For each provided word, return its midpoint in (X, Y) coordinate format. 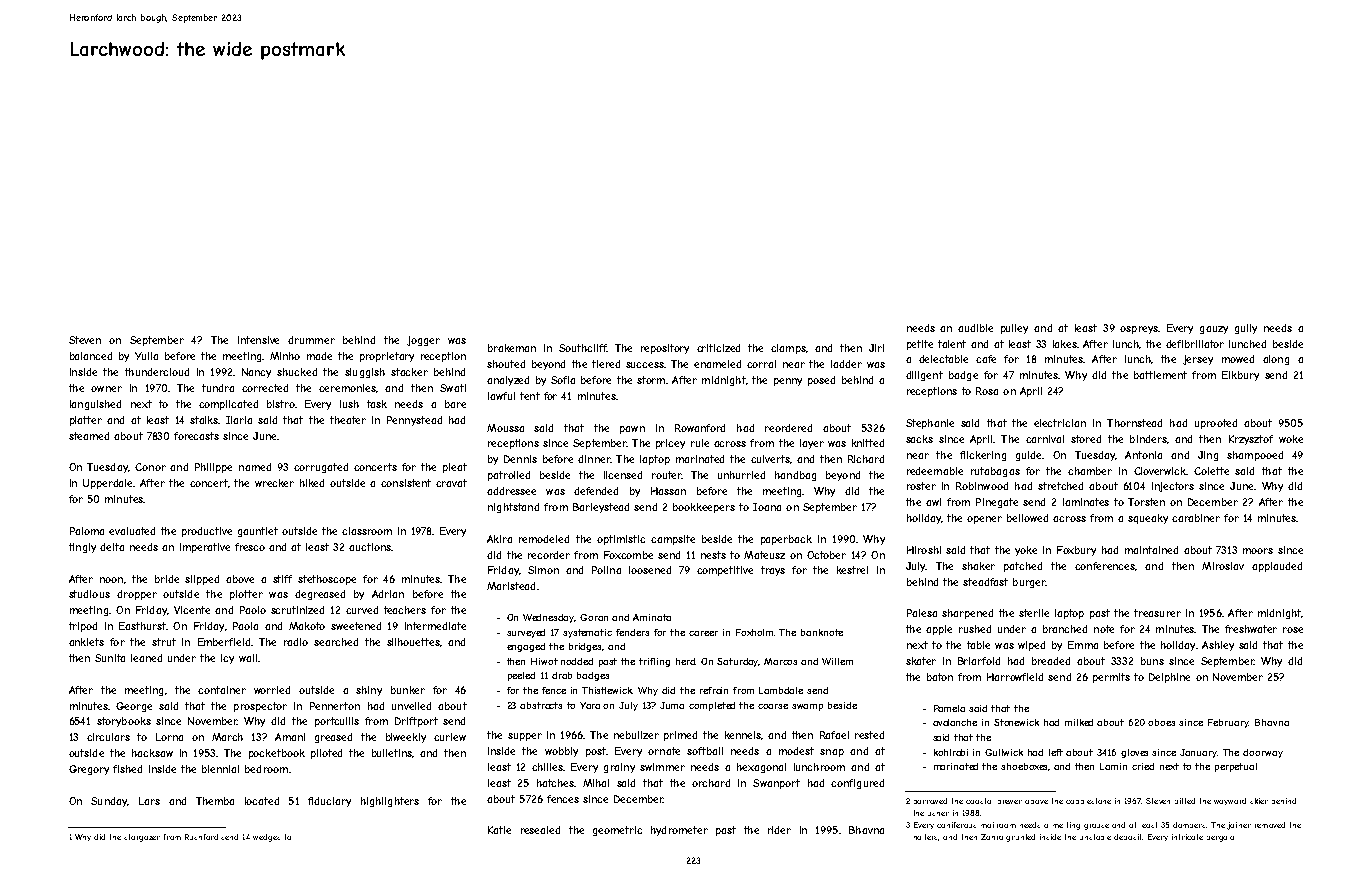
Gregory (89, 770)
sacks (919, 439)
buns (1152, 661)
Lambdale (781, 690)
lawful (501, 396)
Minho (285, 356)
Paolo (253, 610)
